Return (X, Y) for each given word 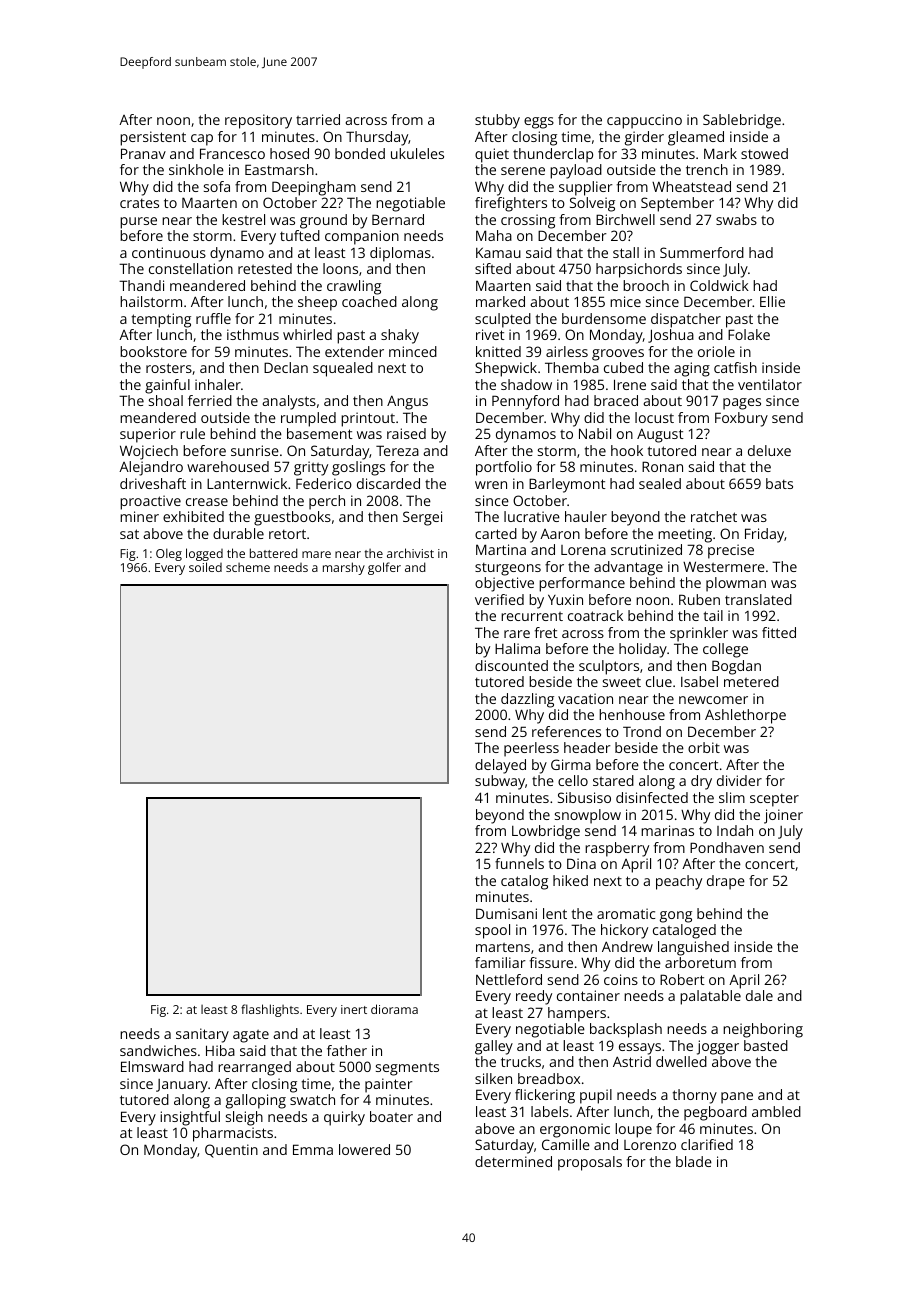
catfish (735, 367)
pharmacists (233, 1134)
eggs (539, 123)
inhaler (218, 384)
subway (500, 782)
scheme (248, 567)
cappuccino (644, 121)
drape (726, 882)
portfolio (504, 468)
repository (258, 121)
